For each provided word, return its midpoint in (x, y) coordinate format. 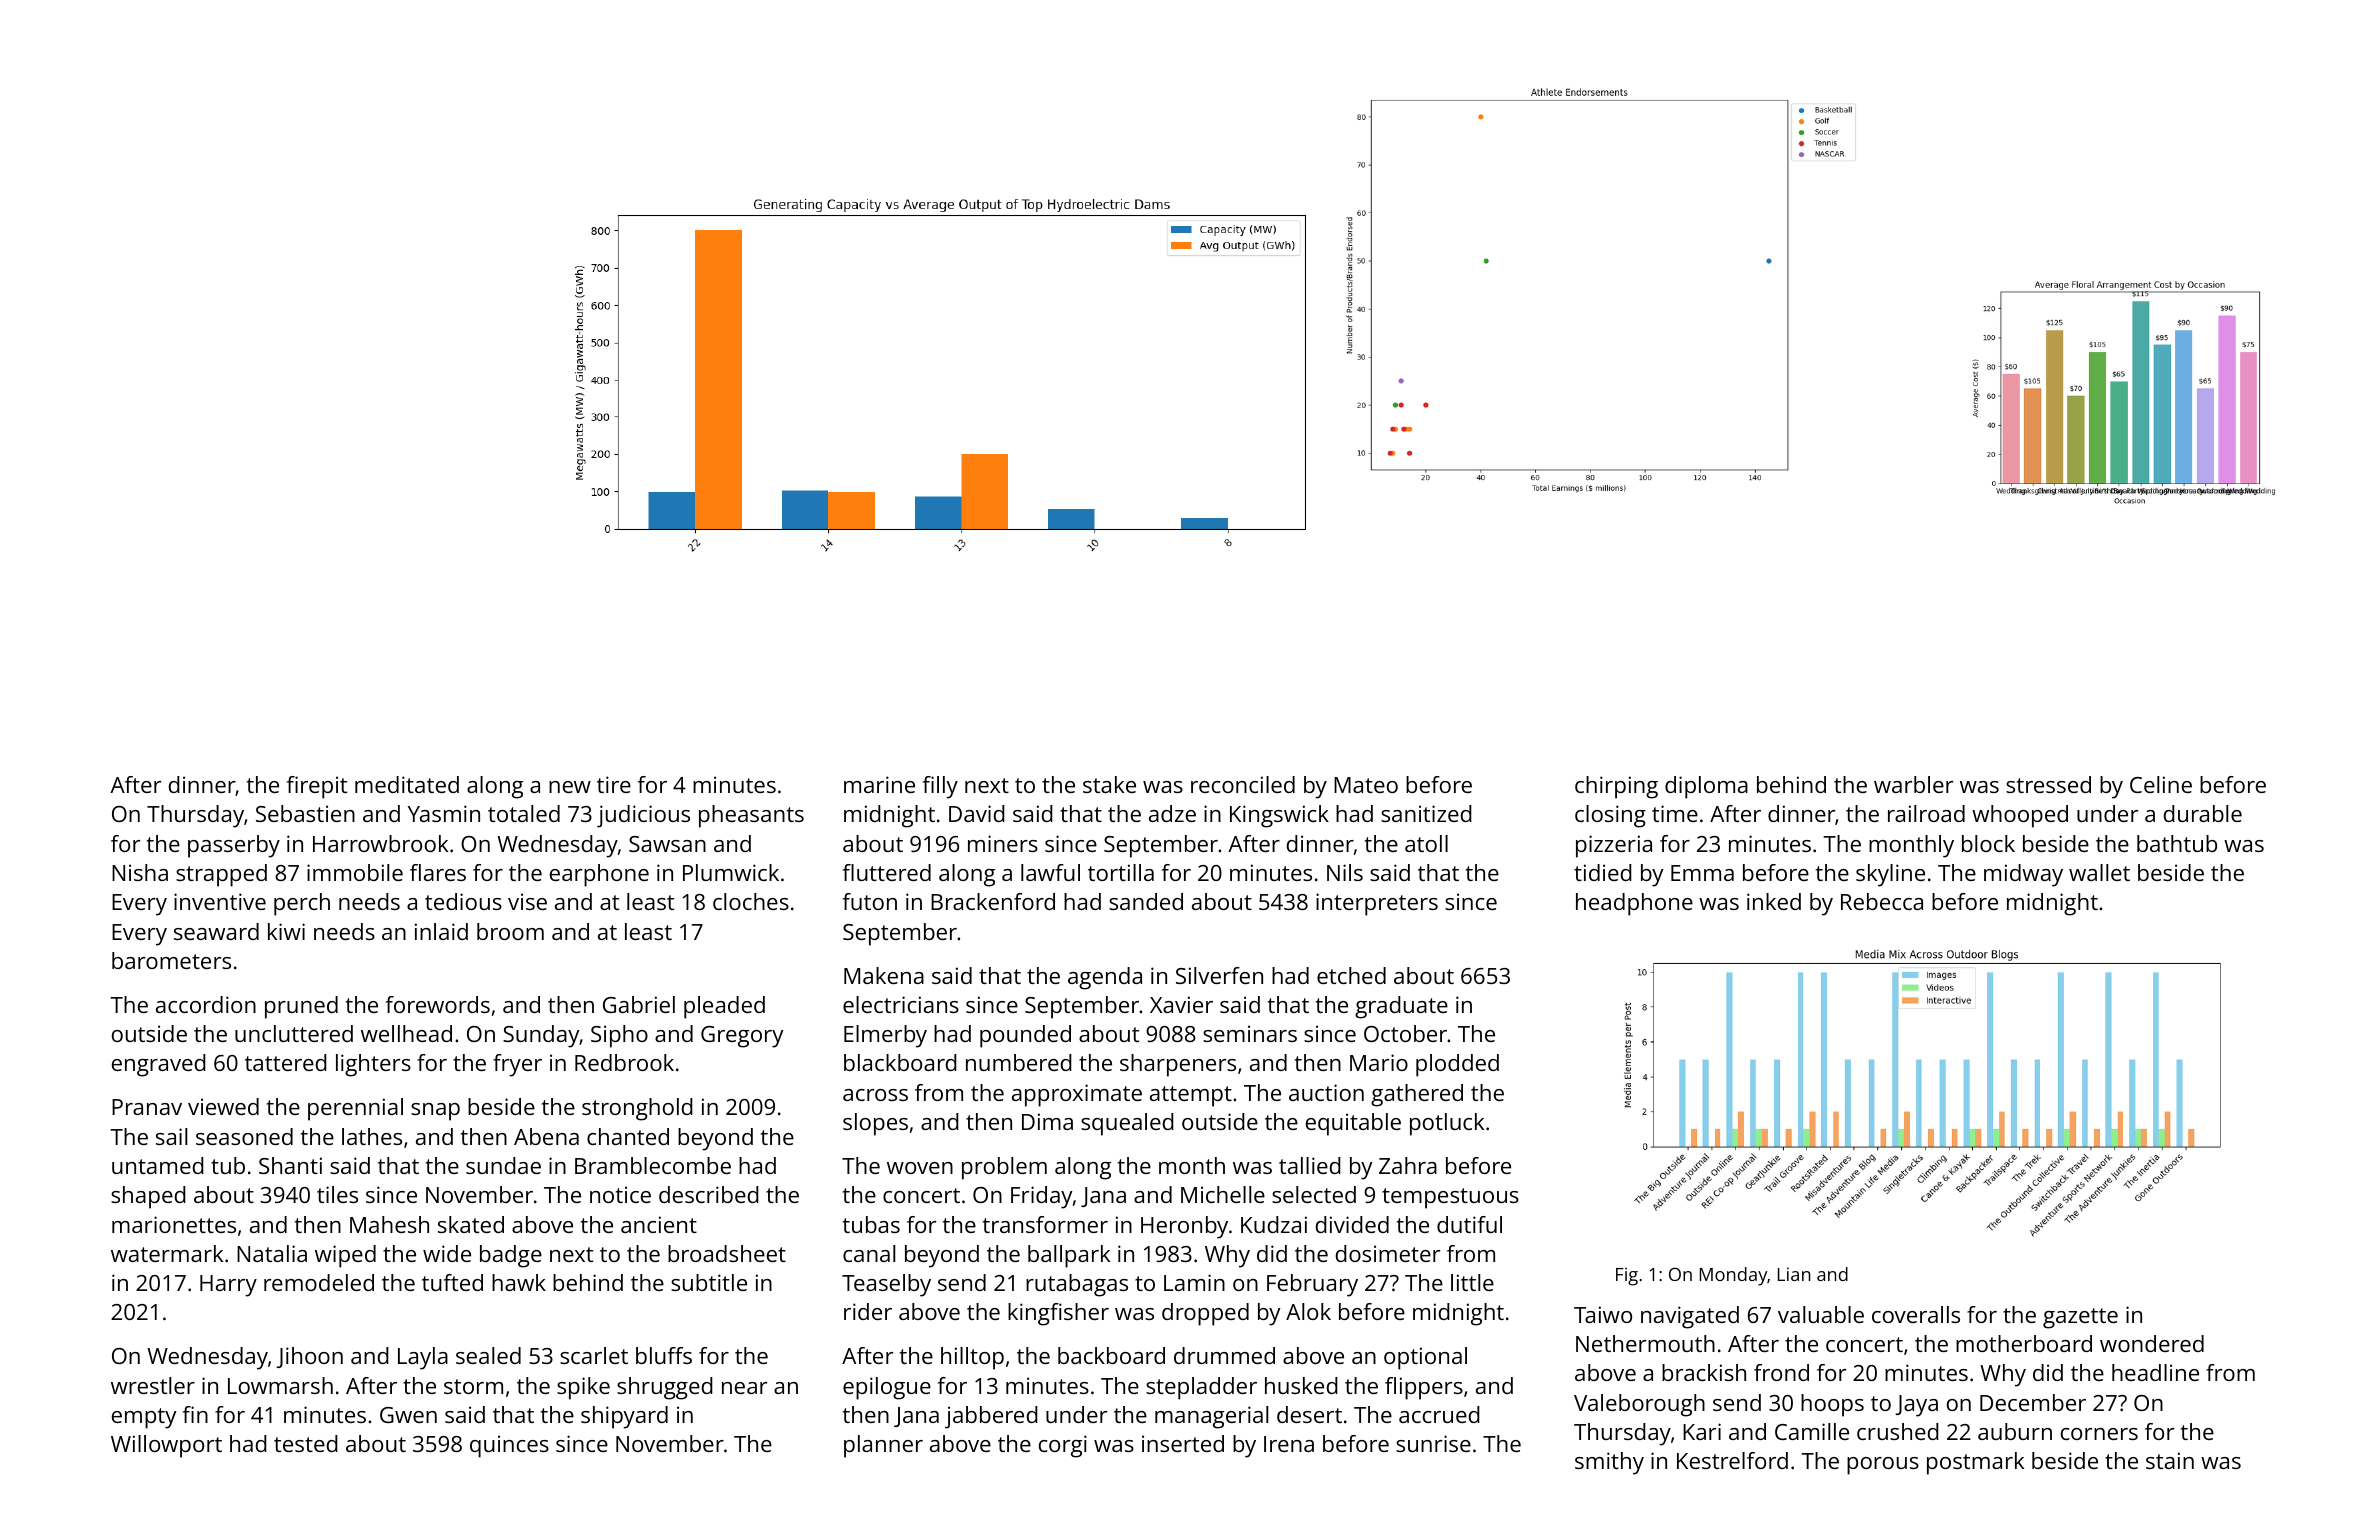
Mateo (1366, 785)
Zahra (1408, 1165)
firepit (317, 787)
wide (447, 1253)
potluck (1447, 1124)
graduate (1401, 1007)
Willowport (166, 1446)
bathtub (2177, 843)
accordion (206, 1004)
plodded (1457, 1065)
